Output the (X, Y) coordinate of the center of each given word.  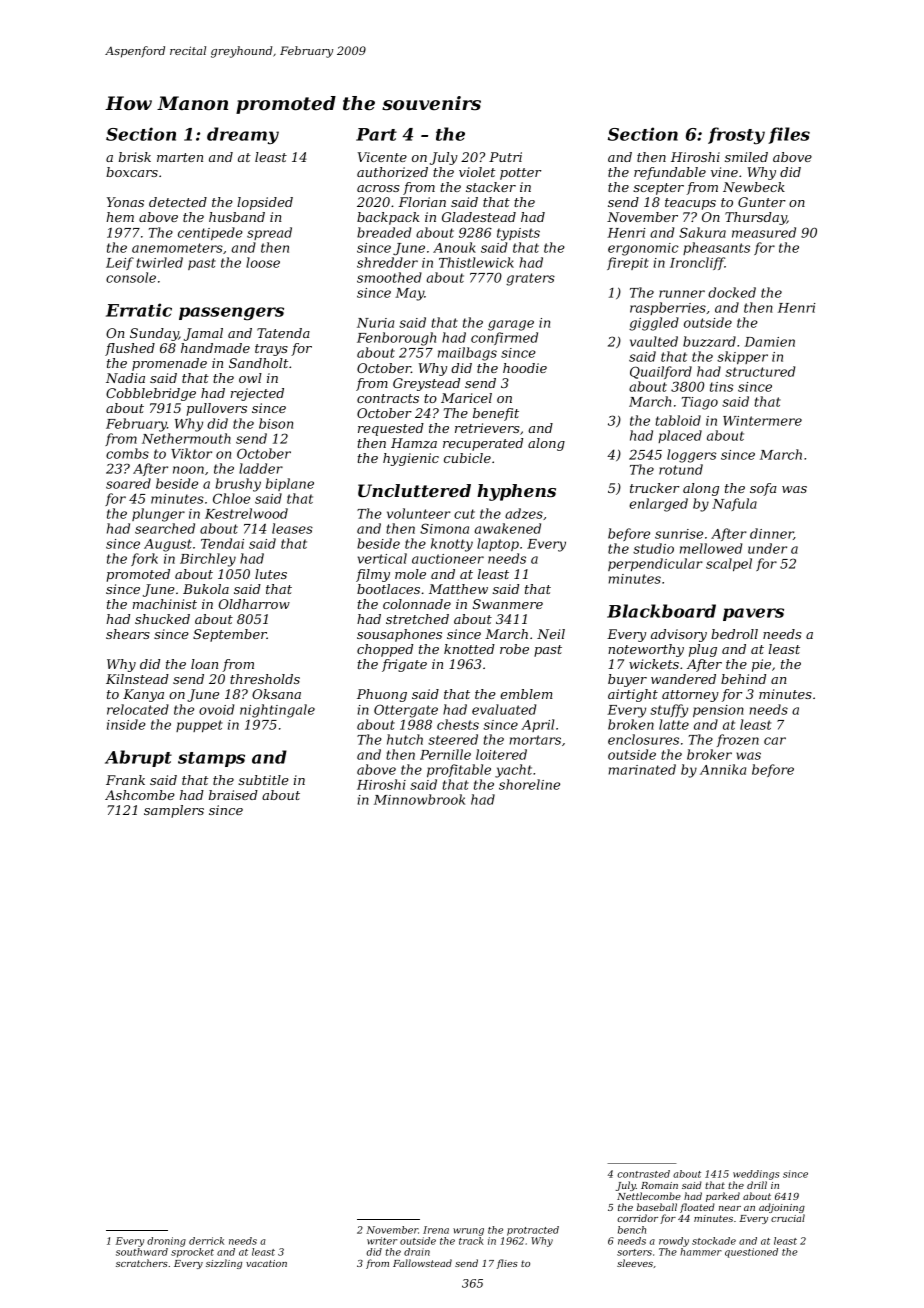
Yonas (125, 202)
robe (514, 649)
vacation (266, 1263)
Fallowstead (422, 1263)
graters (530, 279)
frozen (738, 740)
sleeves (635, 1263)
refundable (670, 173)
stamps (211, 759)
